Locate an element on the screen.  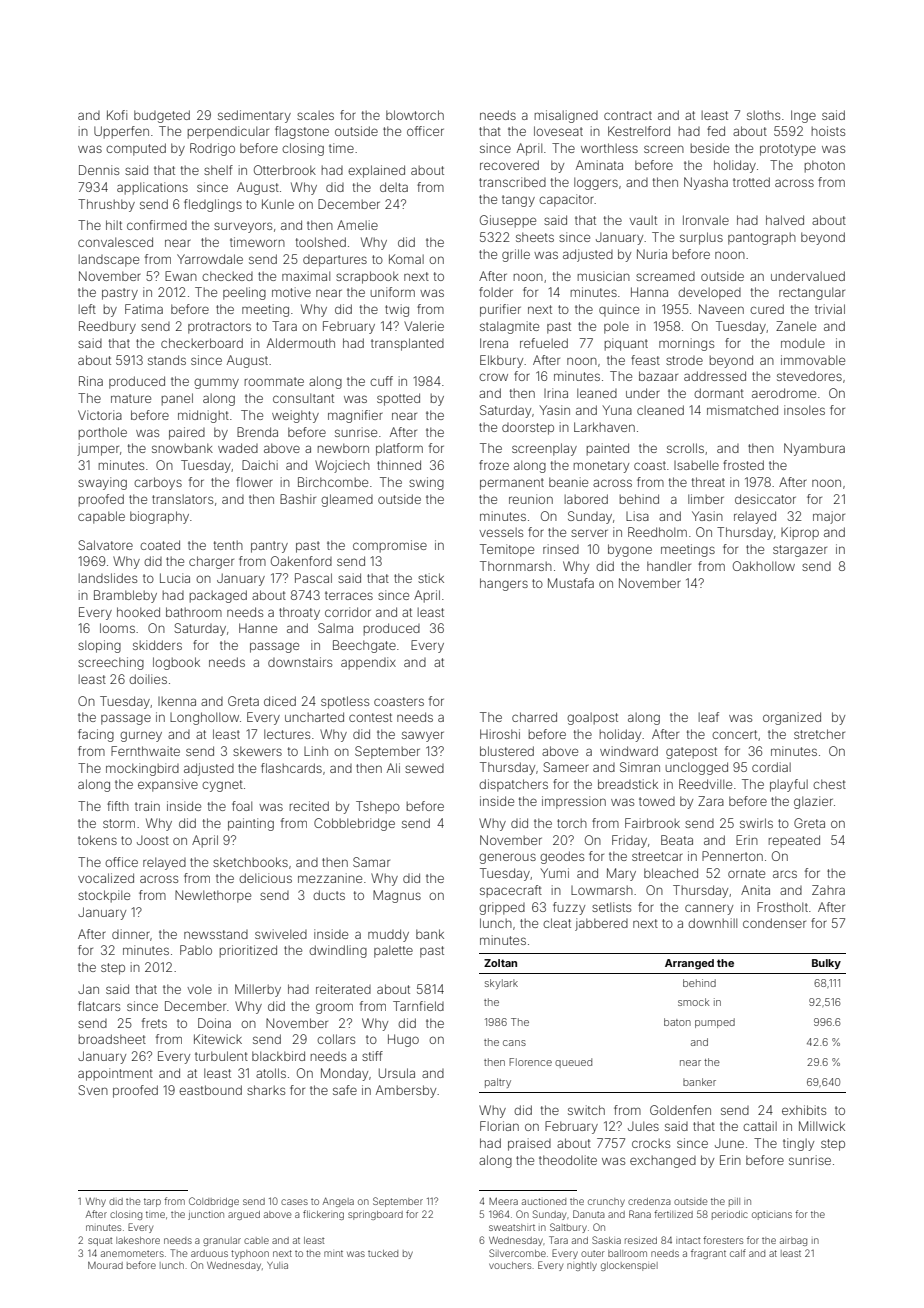
skylark is located at coordinates (501, 984).
